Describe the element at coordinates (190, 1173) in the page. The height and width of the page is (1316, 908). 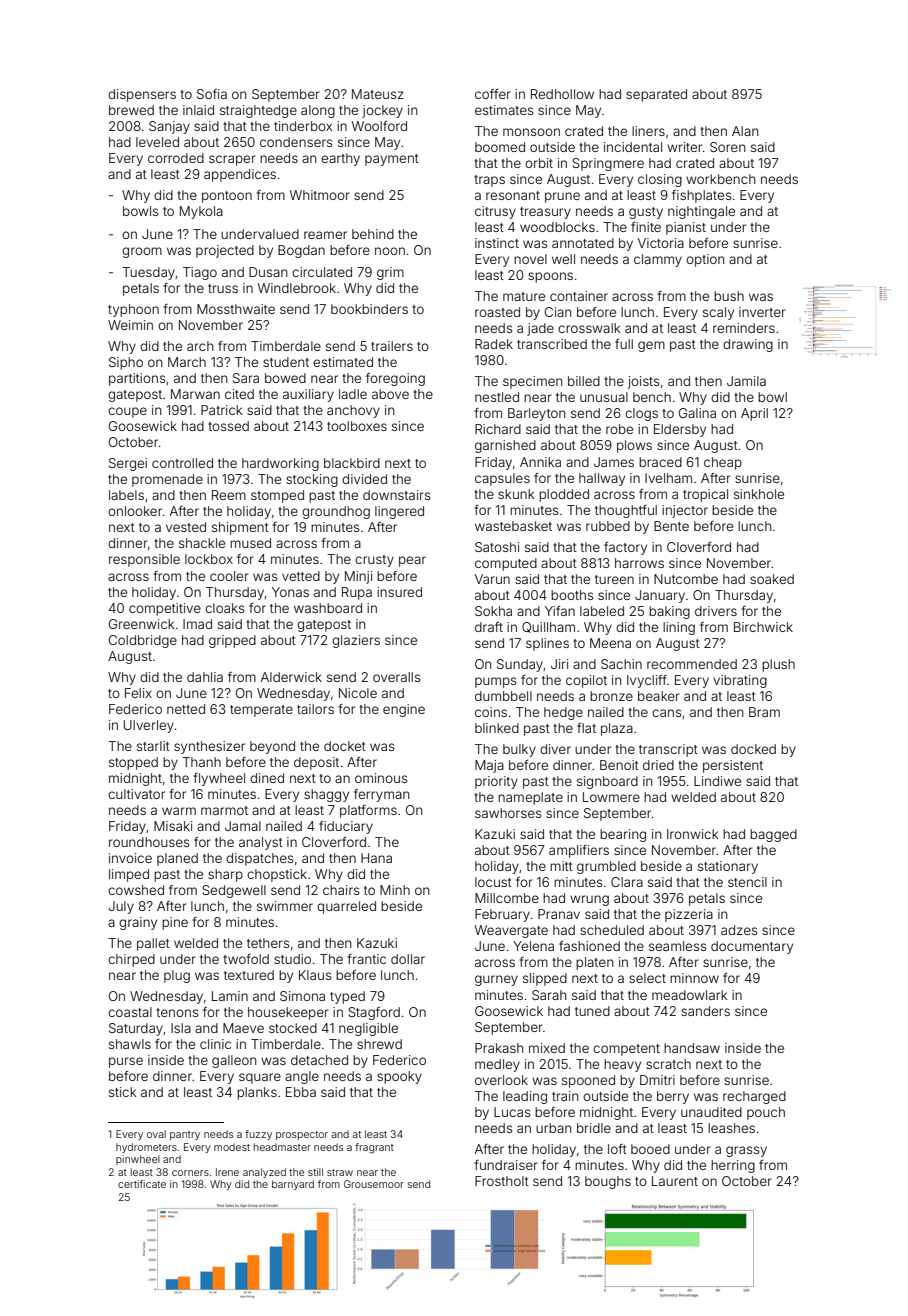
I see `corners` at that location.
